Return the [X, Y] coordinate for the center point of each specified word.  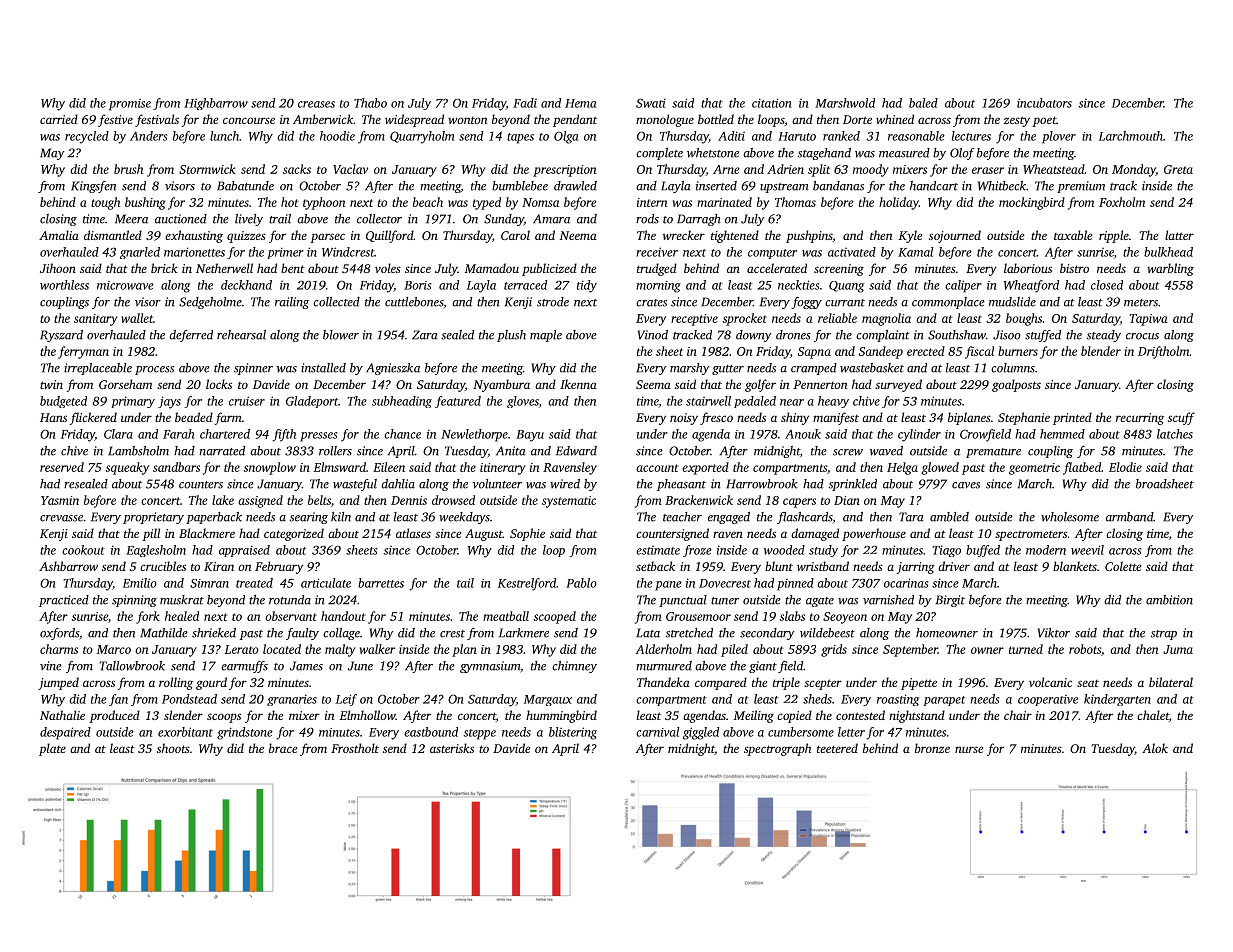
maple [546, 336]
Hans [53, 417]
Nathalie [62, 715]
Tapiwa [1148, 320]
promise [130, 105]
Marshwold [845, 103]
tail [465, 583]
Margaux [548, 700]
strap [1164, 635]
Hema [580, 103]
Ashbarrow [68, 566]
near [792, 402]
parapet [944, 701]
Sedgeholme [210, 303]
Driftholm [1164, 352]
